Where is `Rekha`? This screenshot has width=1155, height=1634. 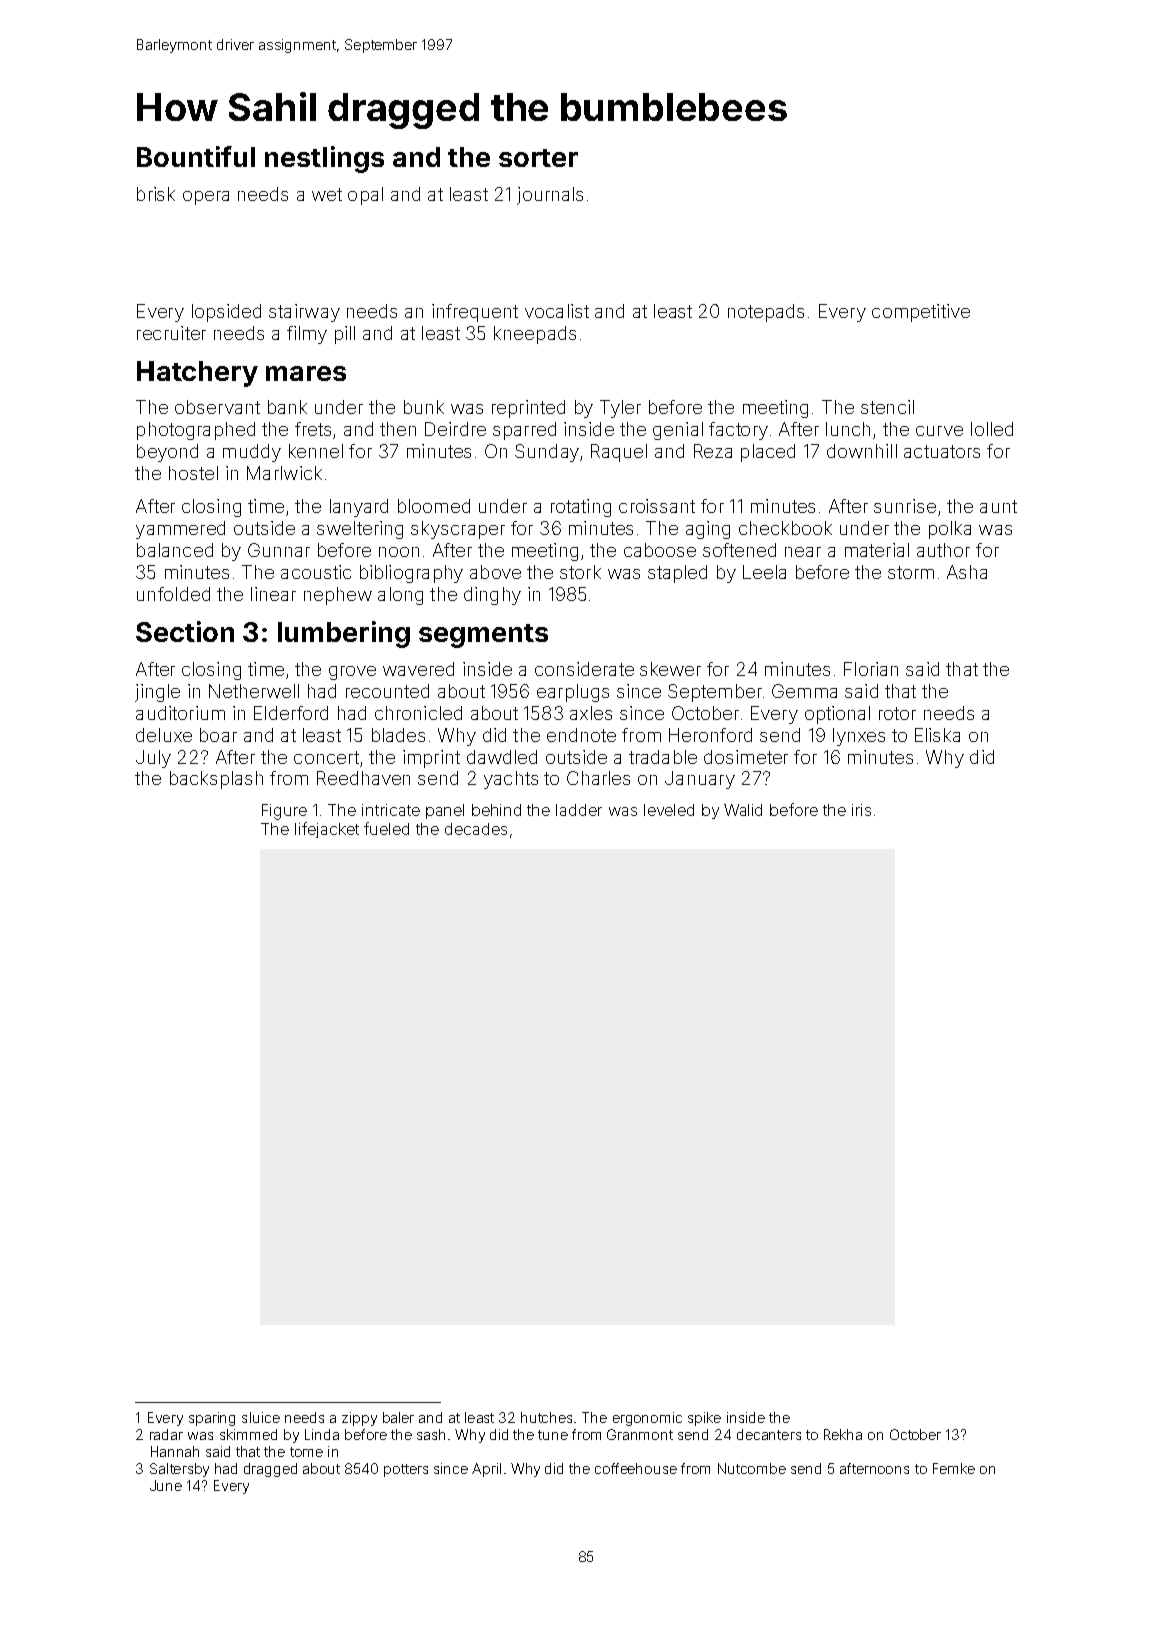
Rekha is located at coordinates (843, 1434).
